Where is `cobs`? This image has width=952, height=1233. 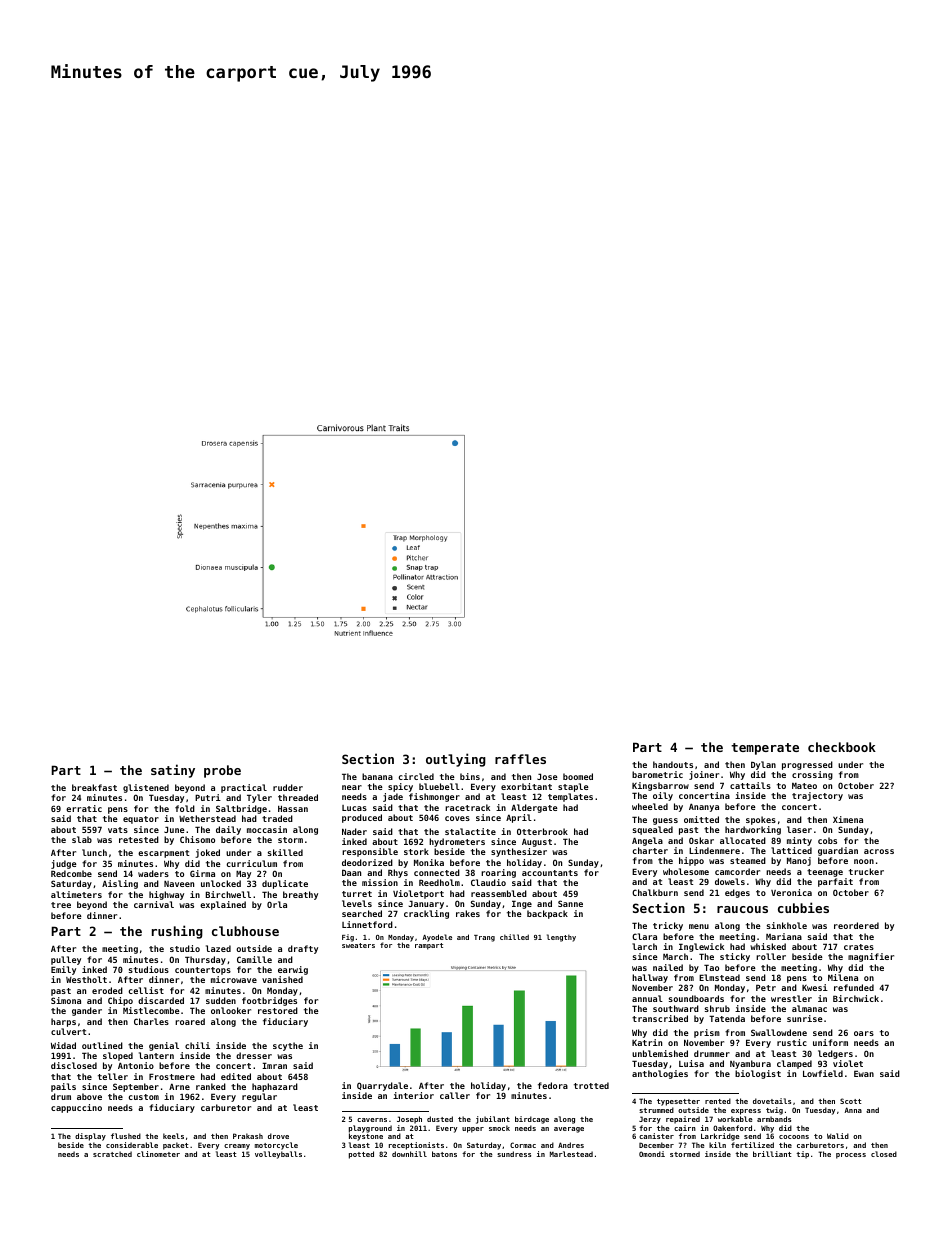 cobs is located at coordinates (827, 840).
